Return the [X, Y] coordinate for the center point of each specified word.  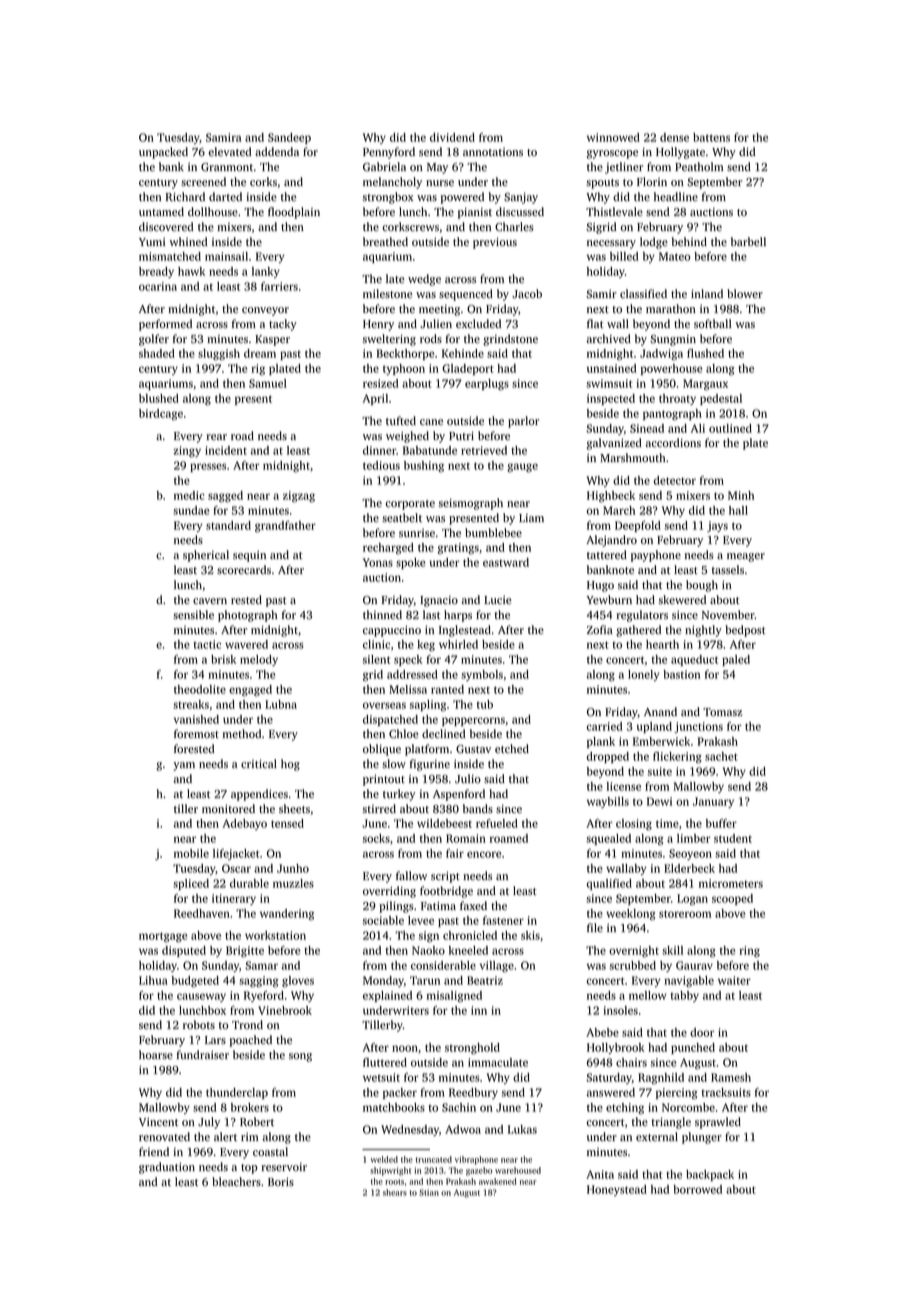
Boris [281, 1181]
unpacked [163, 153]
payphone [656, 556]
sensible [193, 614]
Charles [514, 227]
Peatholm [699, 166]
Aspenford [459, 795]
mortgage [163, 937]
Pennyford [389, 153]
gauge [522, 468]
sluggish [219, 355]
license [624, 786]
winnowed [613, 137]
